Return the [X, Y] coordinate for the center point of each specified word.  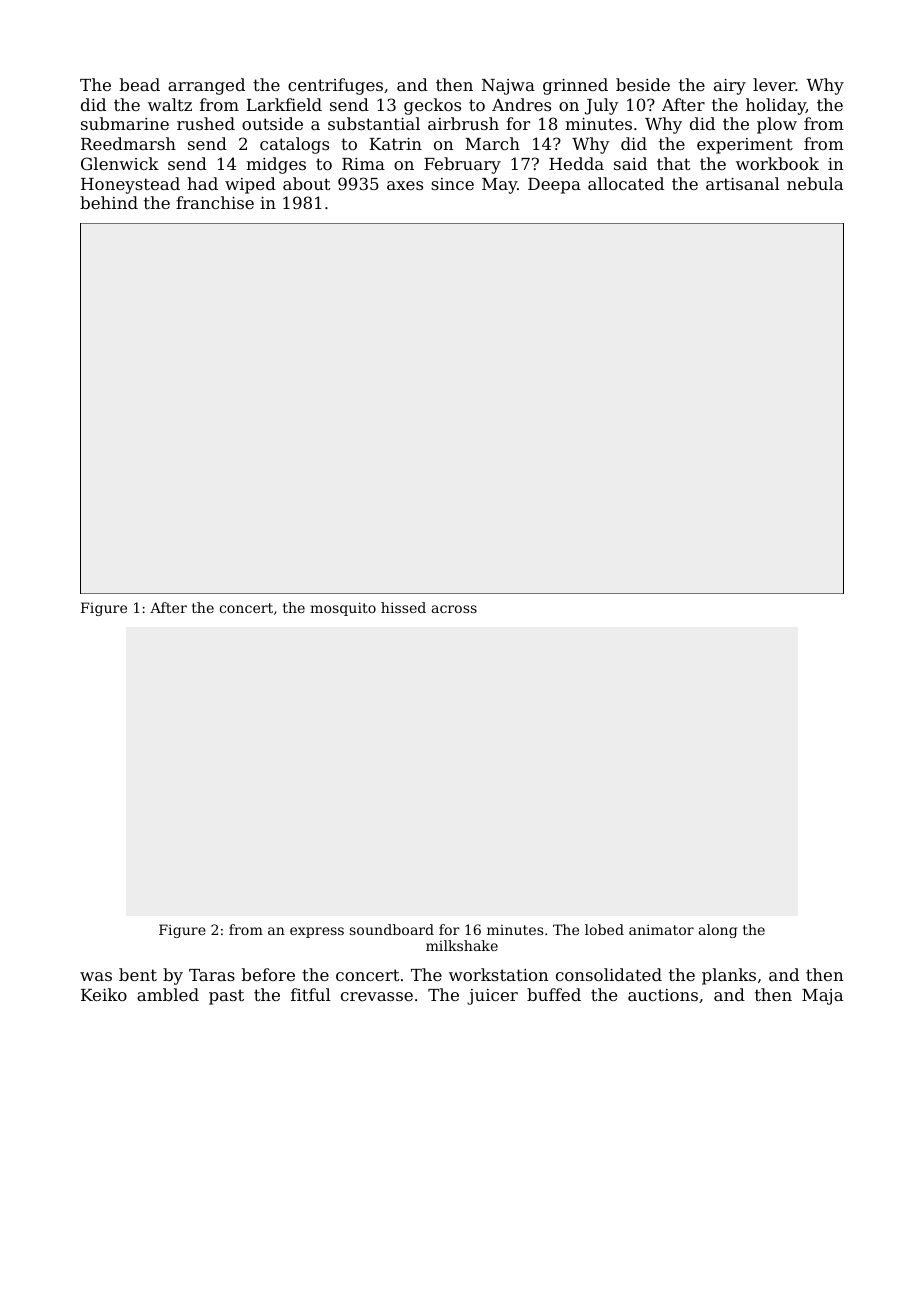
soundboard [392, 929]
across [454, 609]
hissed [403, 607]
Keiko [104, 994]
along [718, 931]
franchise [215, 202]
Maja [822, 997]
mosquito [343, 609]
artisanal [743, 183]
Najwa [508, 87]
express [317, 932]
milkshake [462, 945]
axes [405, 185]
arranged [206, 86]
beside [643, 84]
